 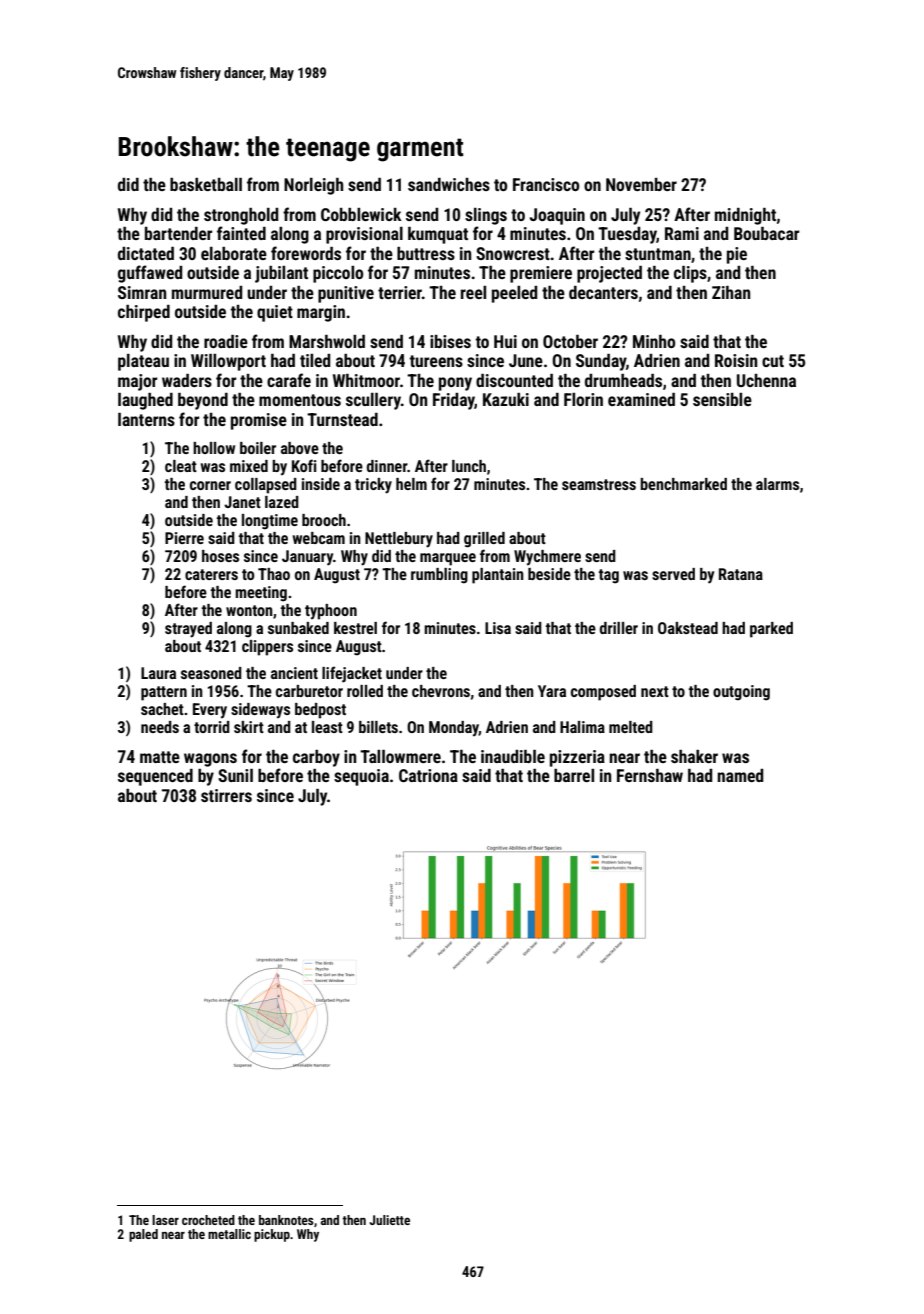 I want to click on Juliette, so click(x=389, y=1220).
